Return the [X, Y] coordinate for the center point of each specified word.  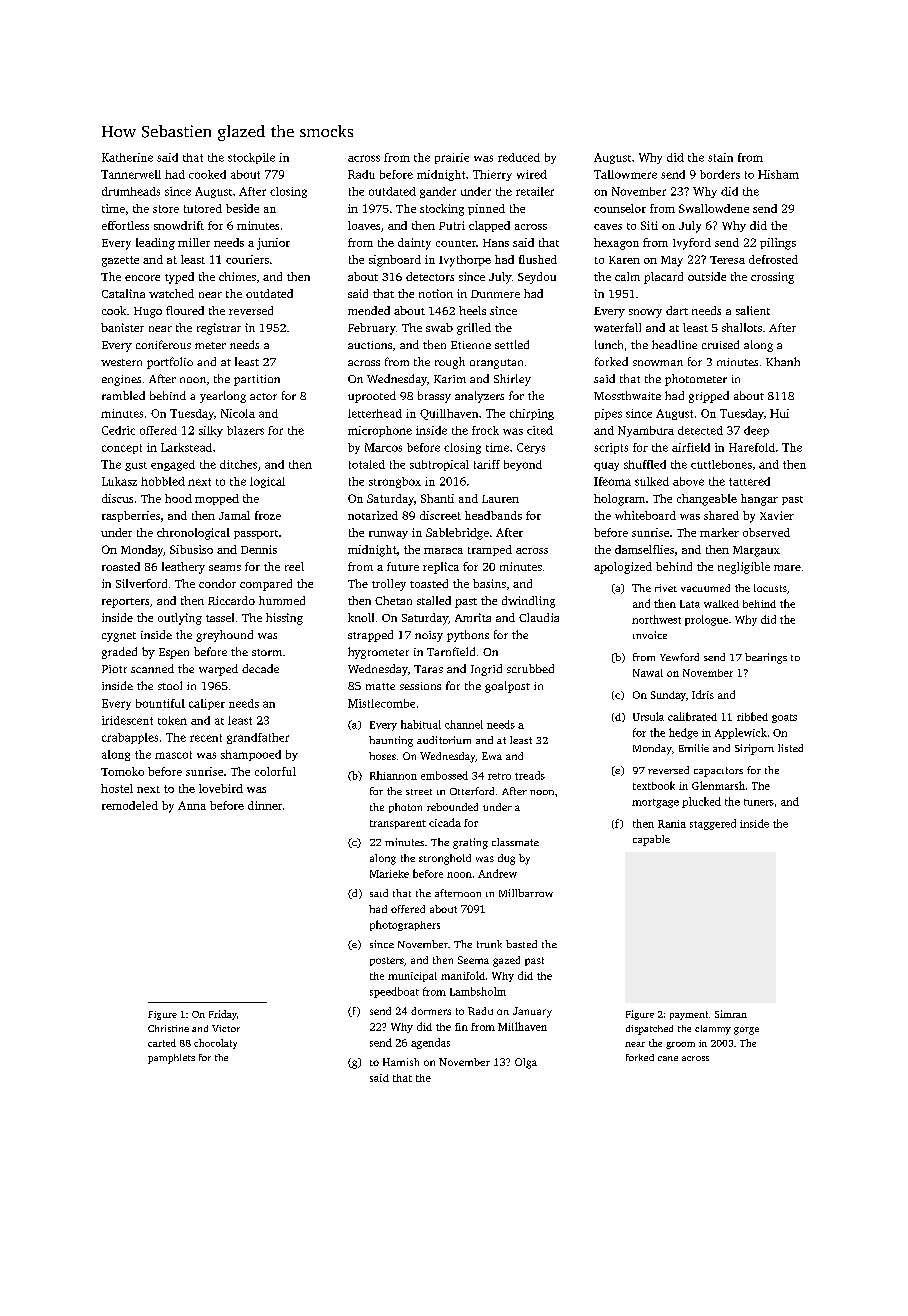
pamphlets [171, 1059]
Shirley [512, 380]
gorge [746, 1031]
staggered [713, 824]
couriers [247, 259]
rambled [123, 395]
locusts [770, 588]
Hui [779, 413]
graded [119, 653]
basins [489, 583]
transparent [398, 824]
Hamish [401, 1062]
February [372, 329]
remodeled [130, 805]
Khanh [783, 361]
